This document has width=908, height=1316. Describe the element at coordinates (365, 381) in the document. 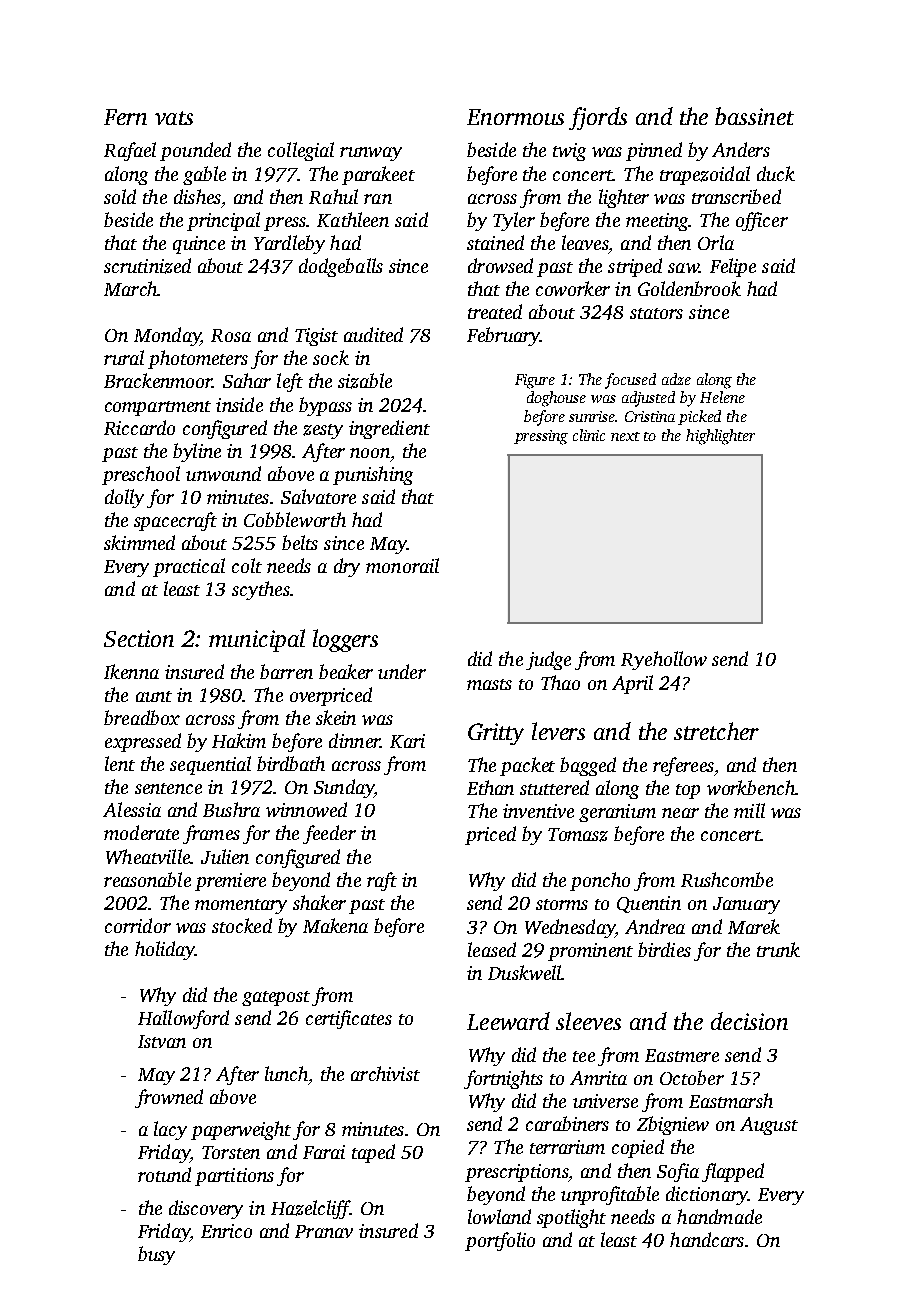

I see `sizable` at that location.
